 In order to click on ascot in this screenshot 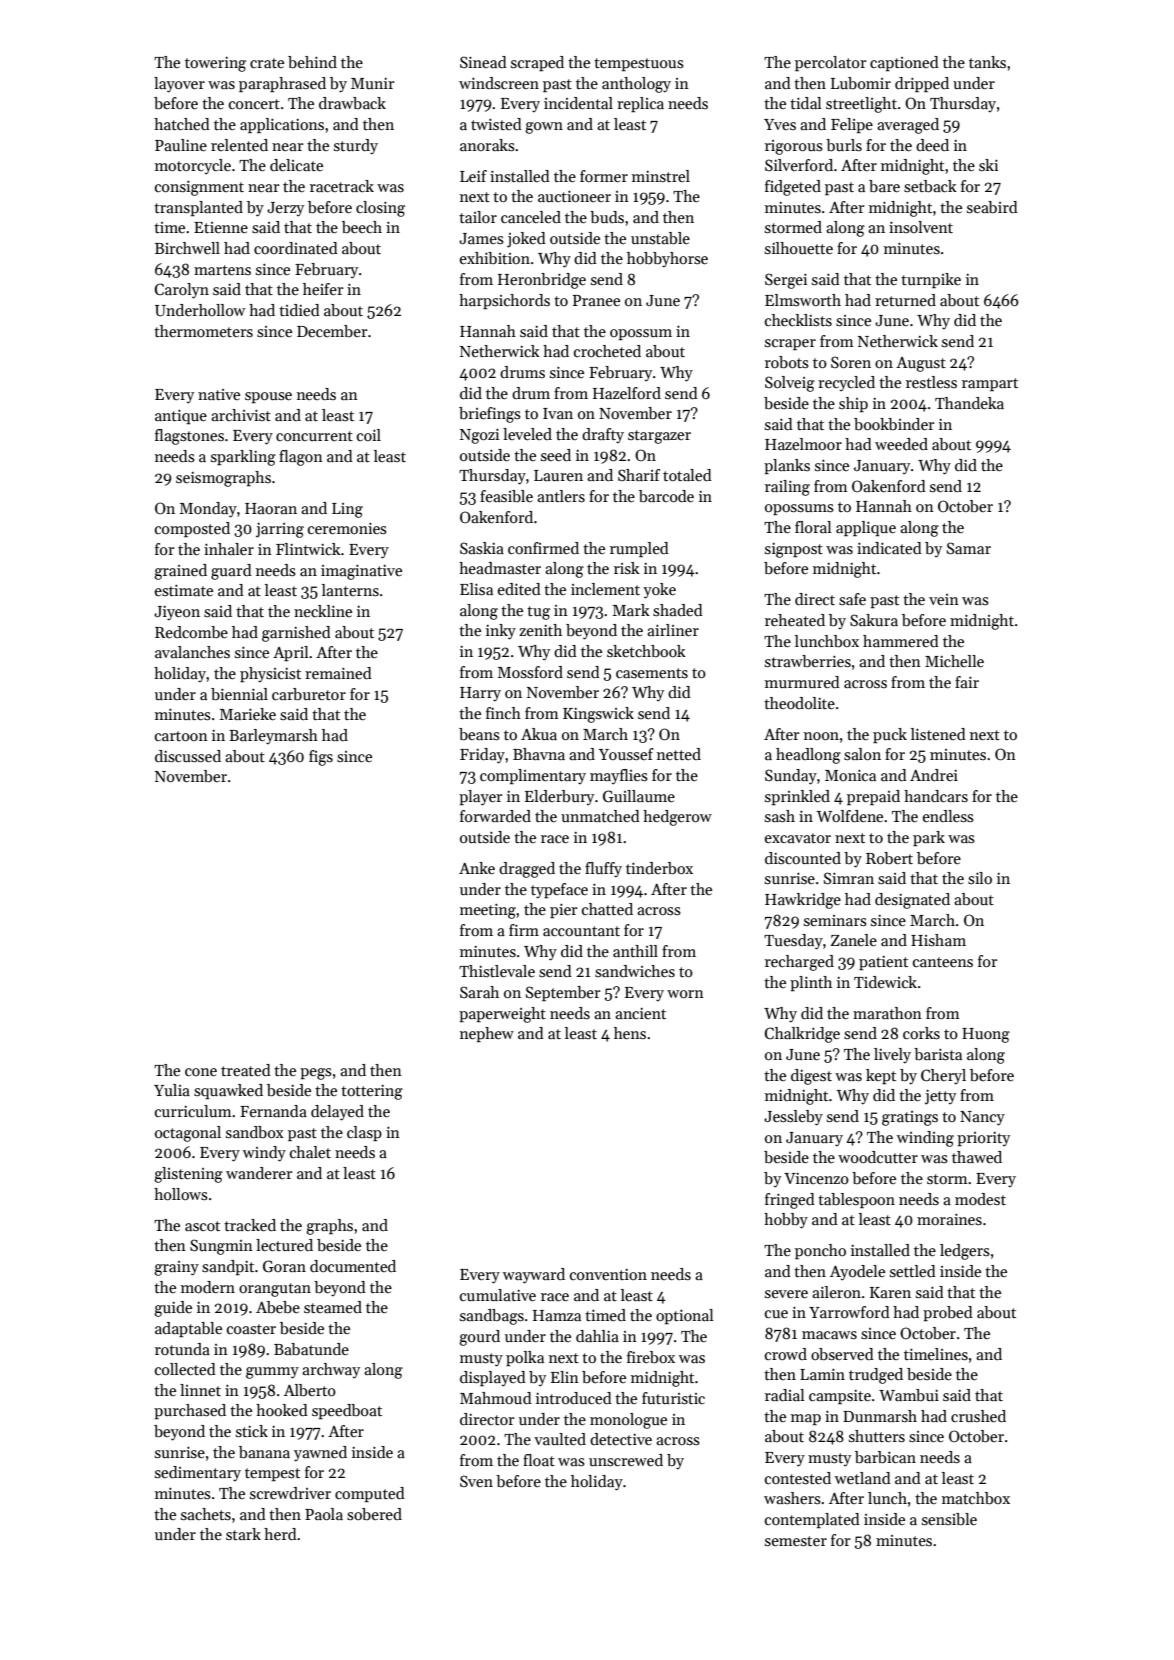, I will do `click(202, 1226)`.
